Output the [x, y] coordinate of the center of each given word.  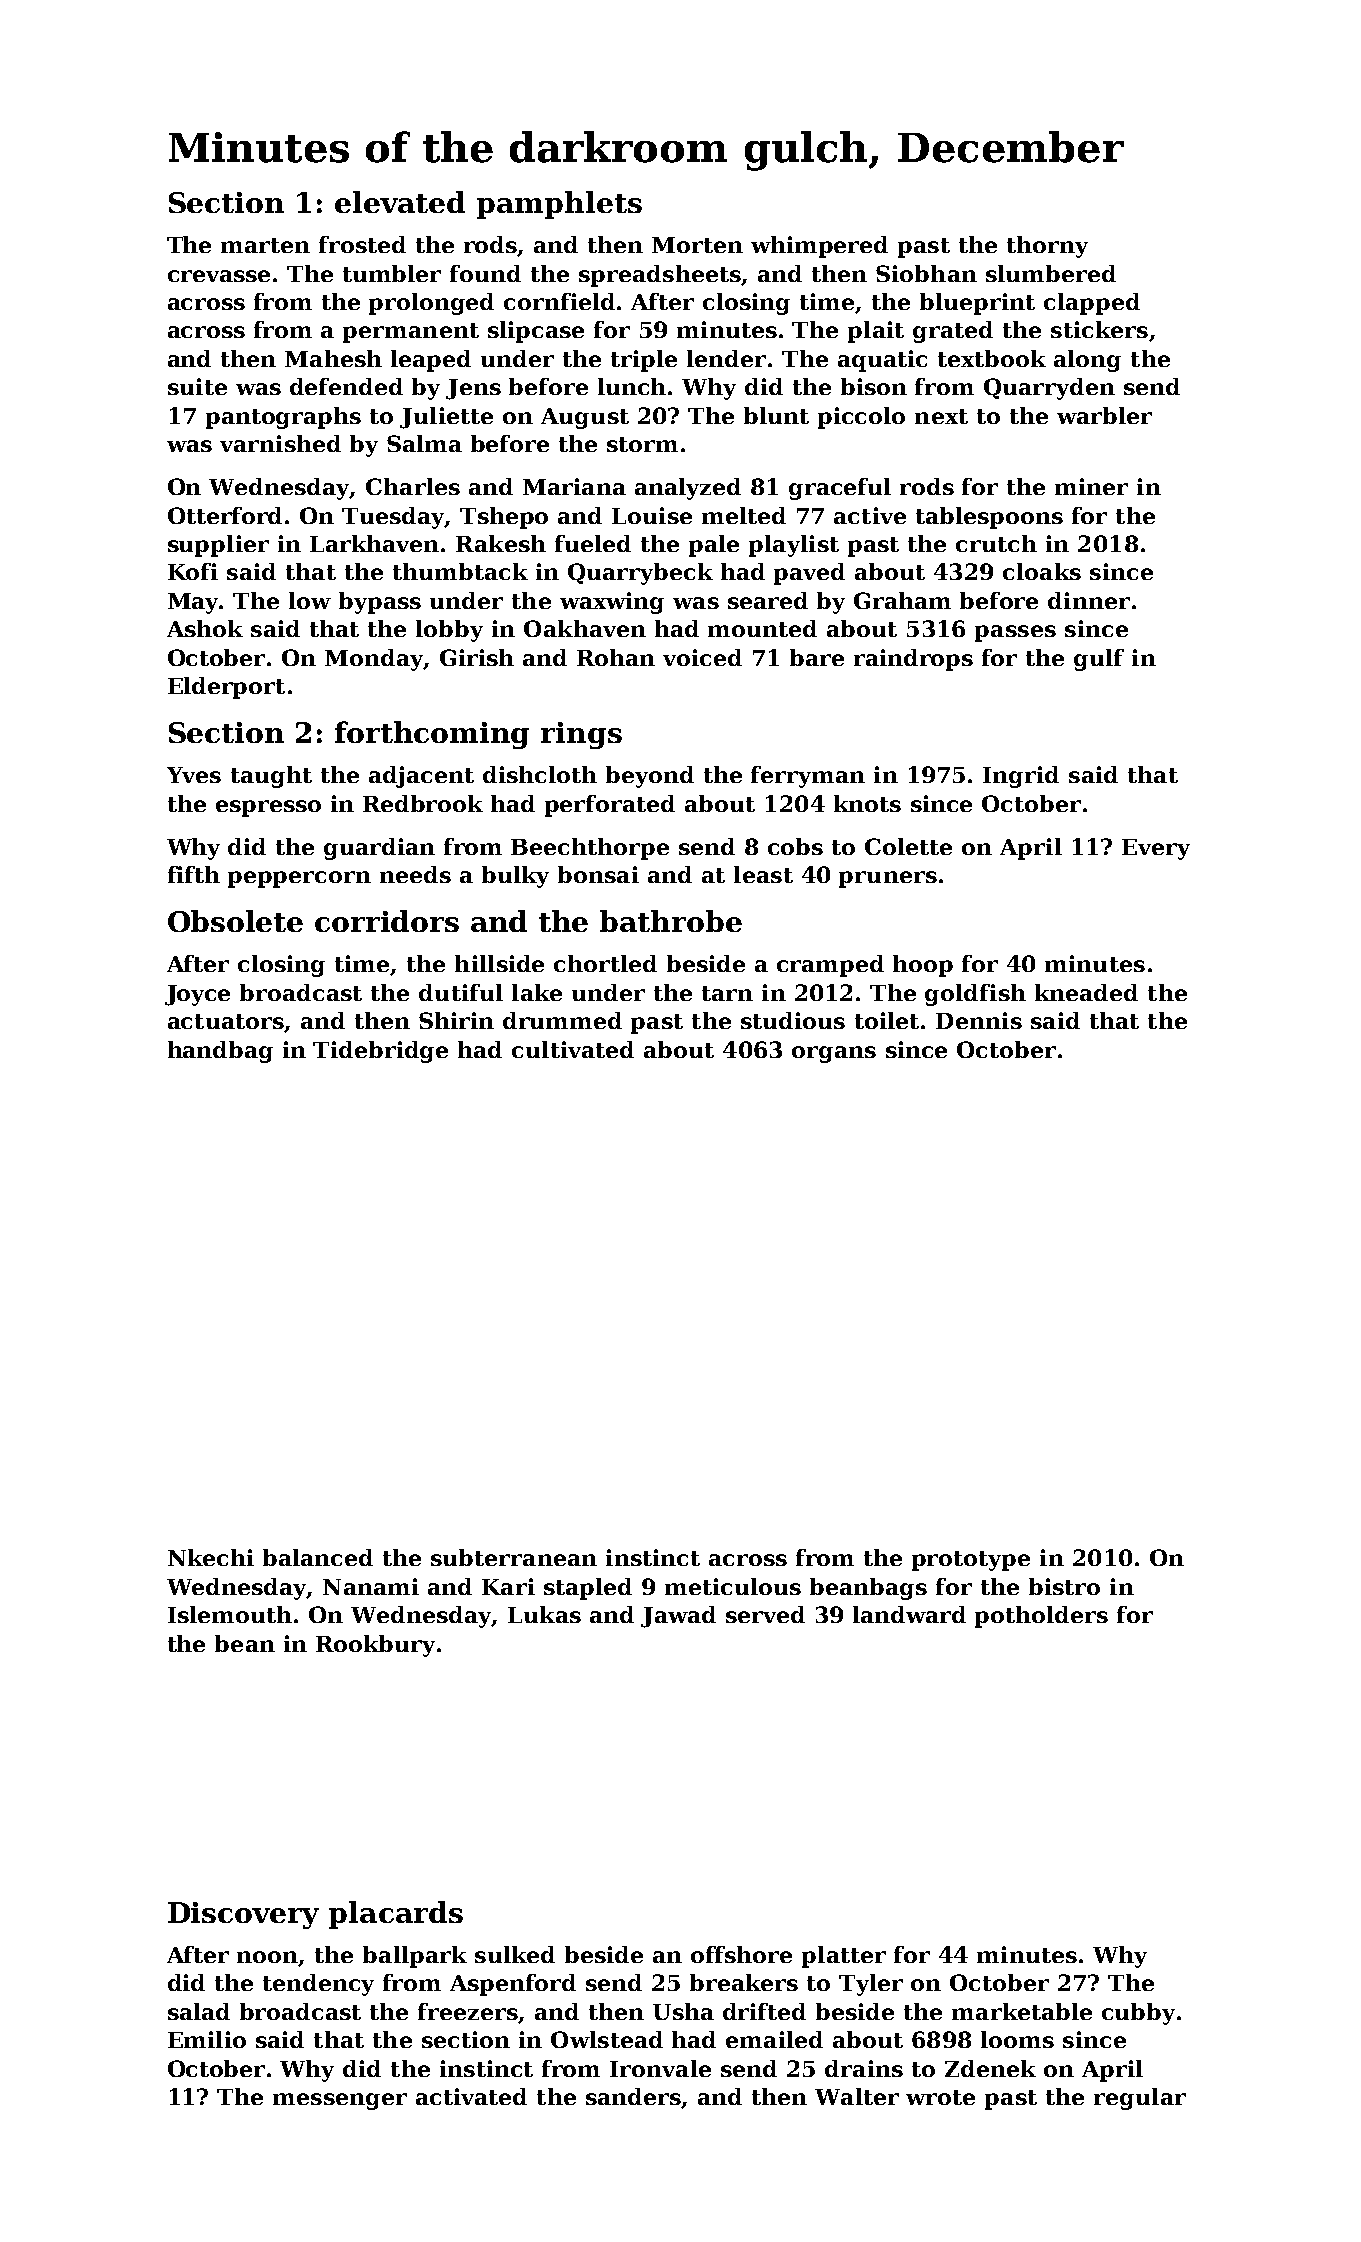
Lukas [544, 1614]
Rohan [616, 657]
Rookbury [375, 1646]
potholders [1041, 1617]
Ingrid [1021, 777]
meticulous [733, 1586]
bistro [1064, 1586]
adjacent [421, 777]
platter [844, 1957]
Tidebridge [380, 1052]
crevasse [219, 276]
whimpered [819, 247]
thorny [1047, 247]
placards [396, 1915]
